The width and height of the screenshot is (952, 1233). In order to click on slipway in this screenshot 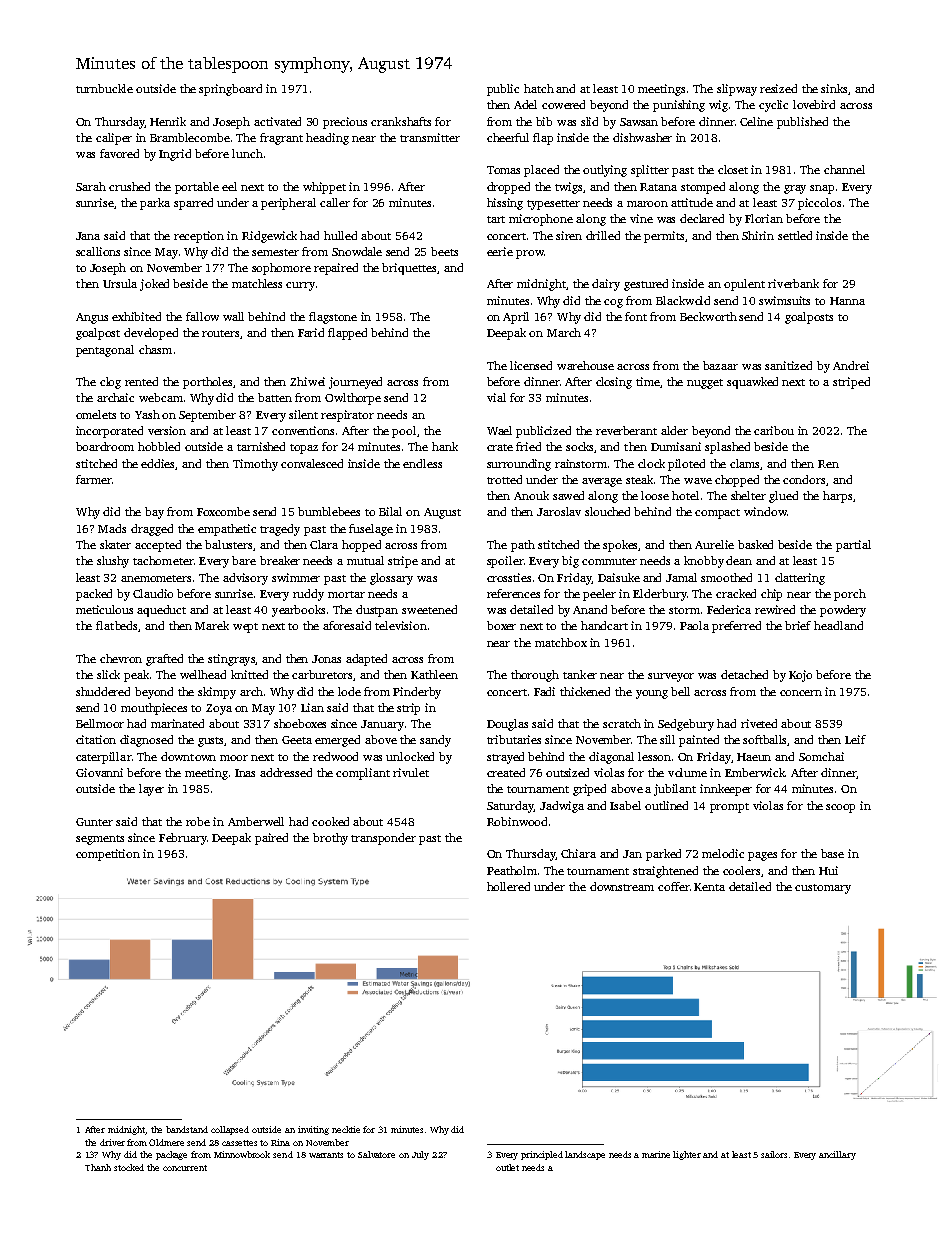, I will do `click(737, 90)`.
